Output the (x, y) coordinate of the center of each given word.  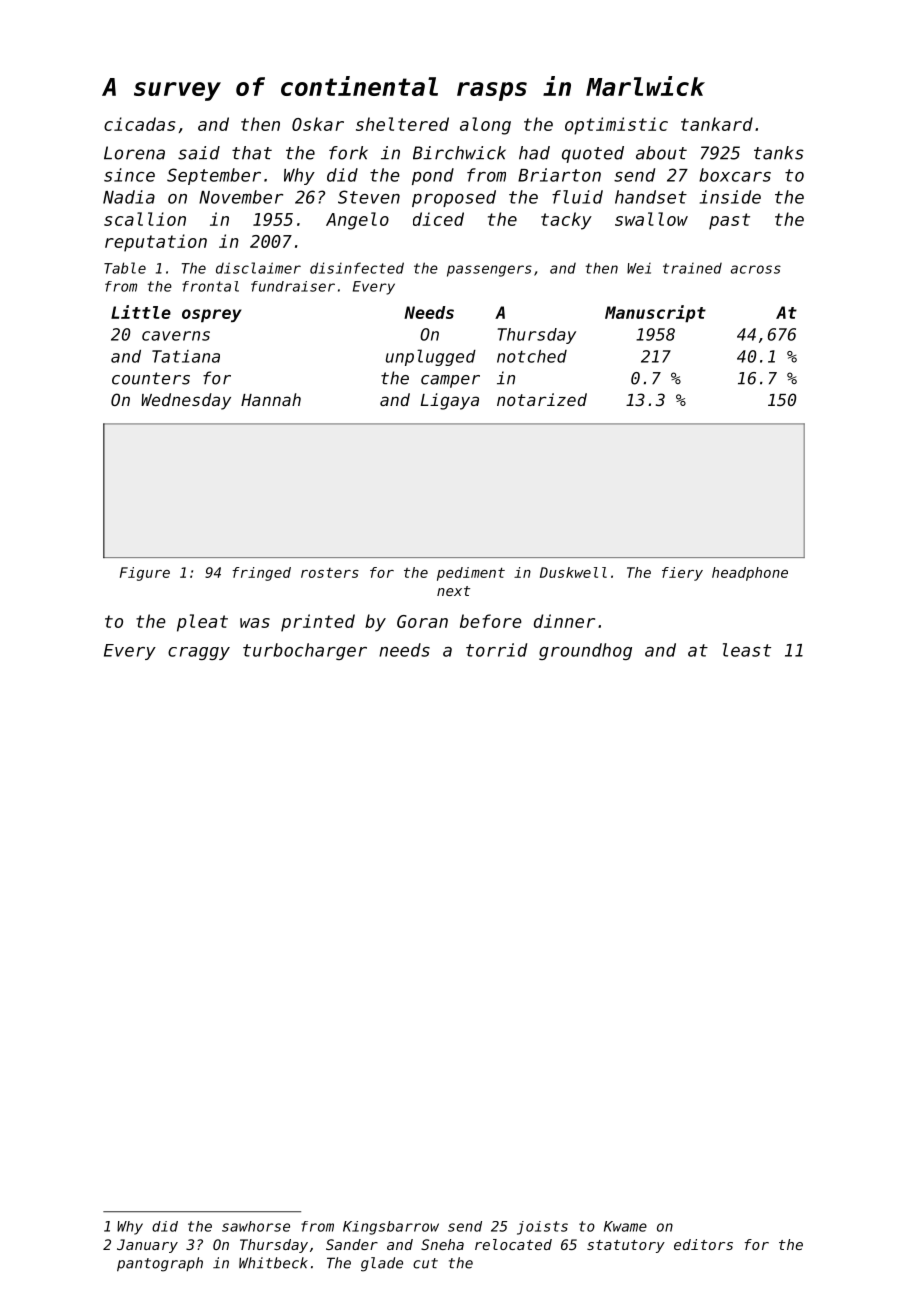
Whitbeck (273, 1263)
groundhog (585, 651)
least (747, 650)
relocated (513, 1244)
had (534, 153)
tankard (717, 124)
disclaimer (258, 268)
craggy (199, 653)
